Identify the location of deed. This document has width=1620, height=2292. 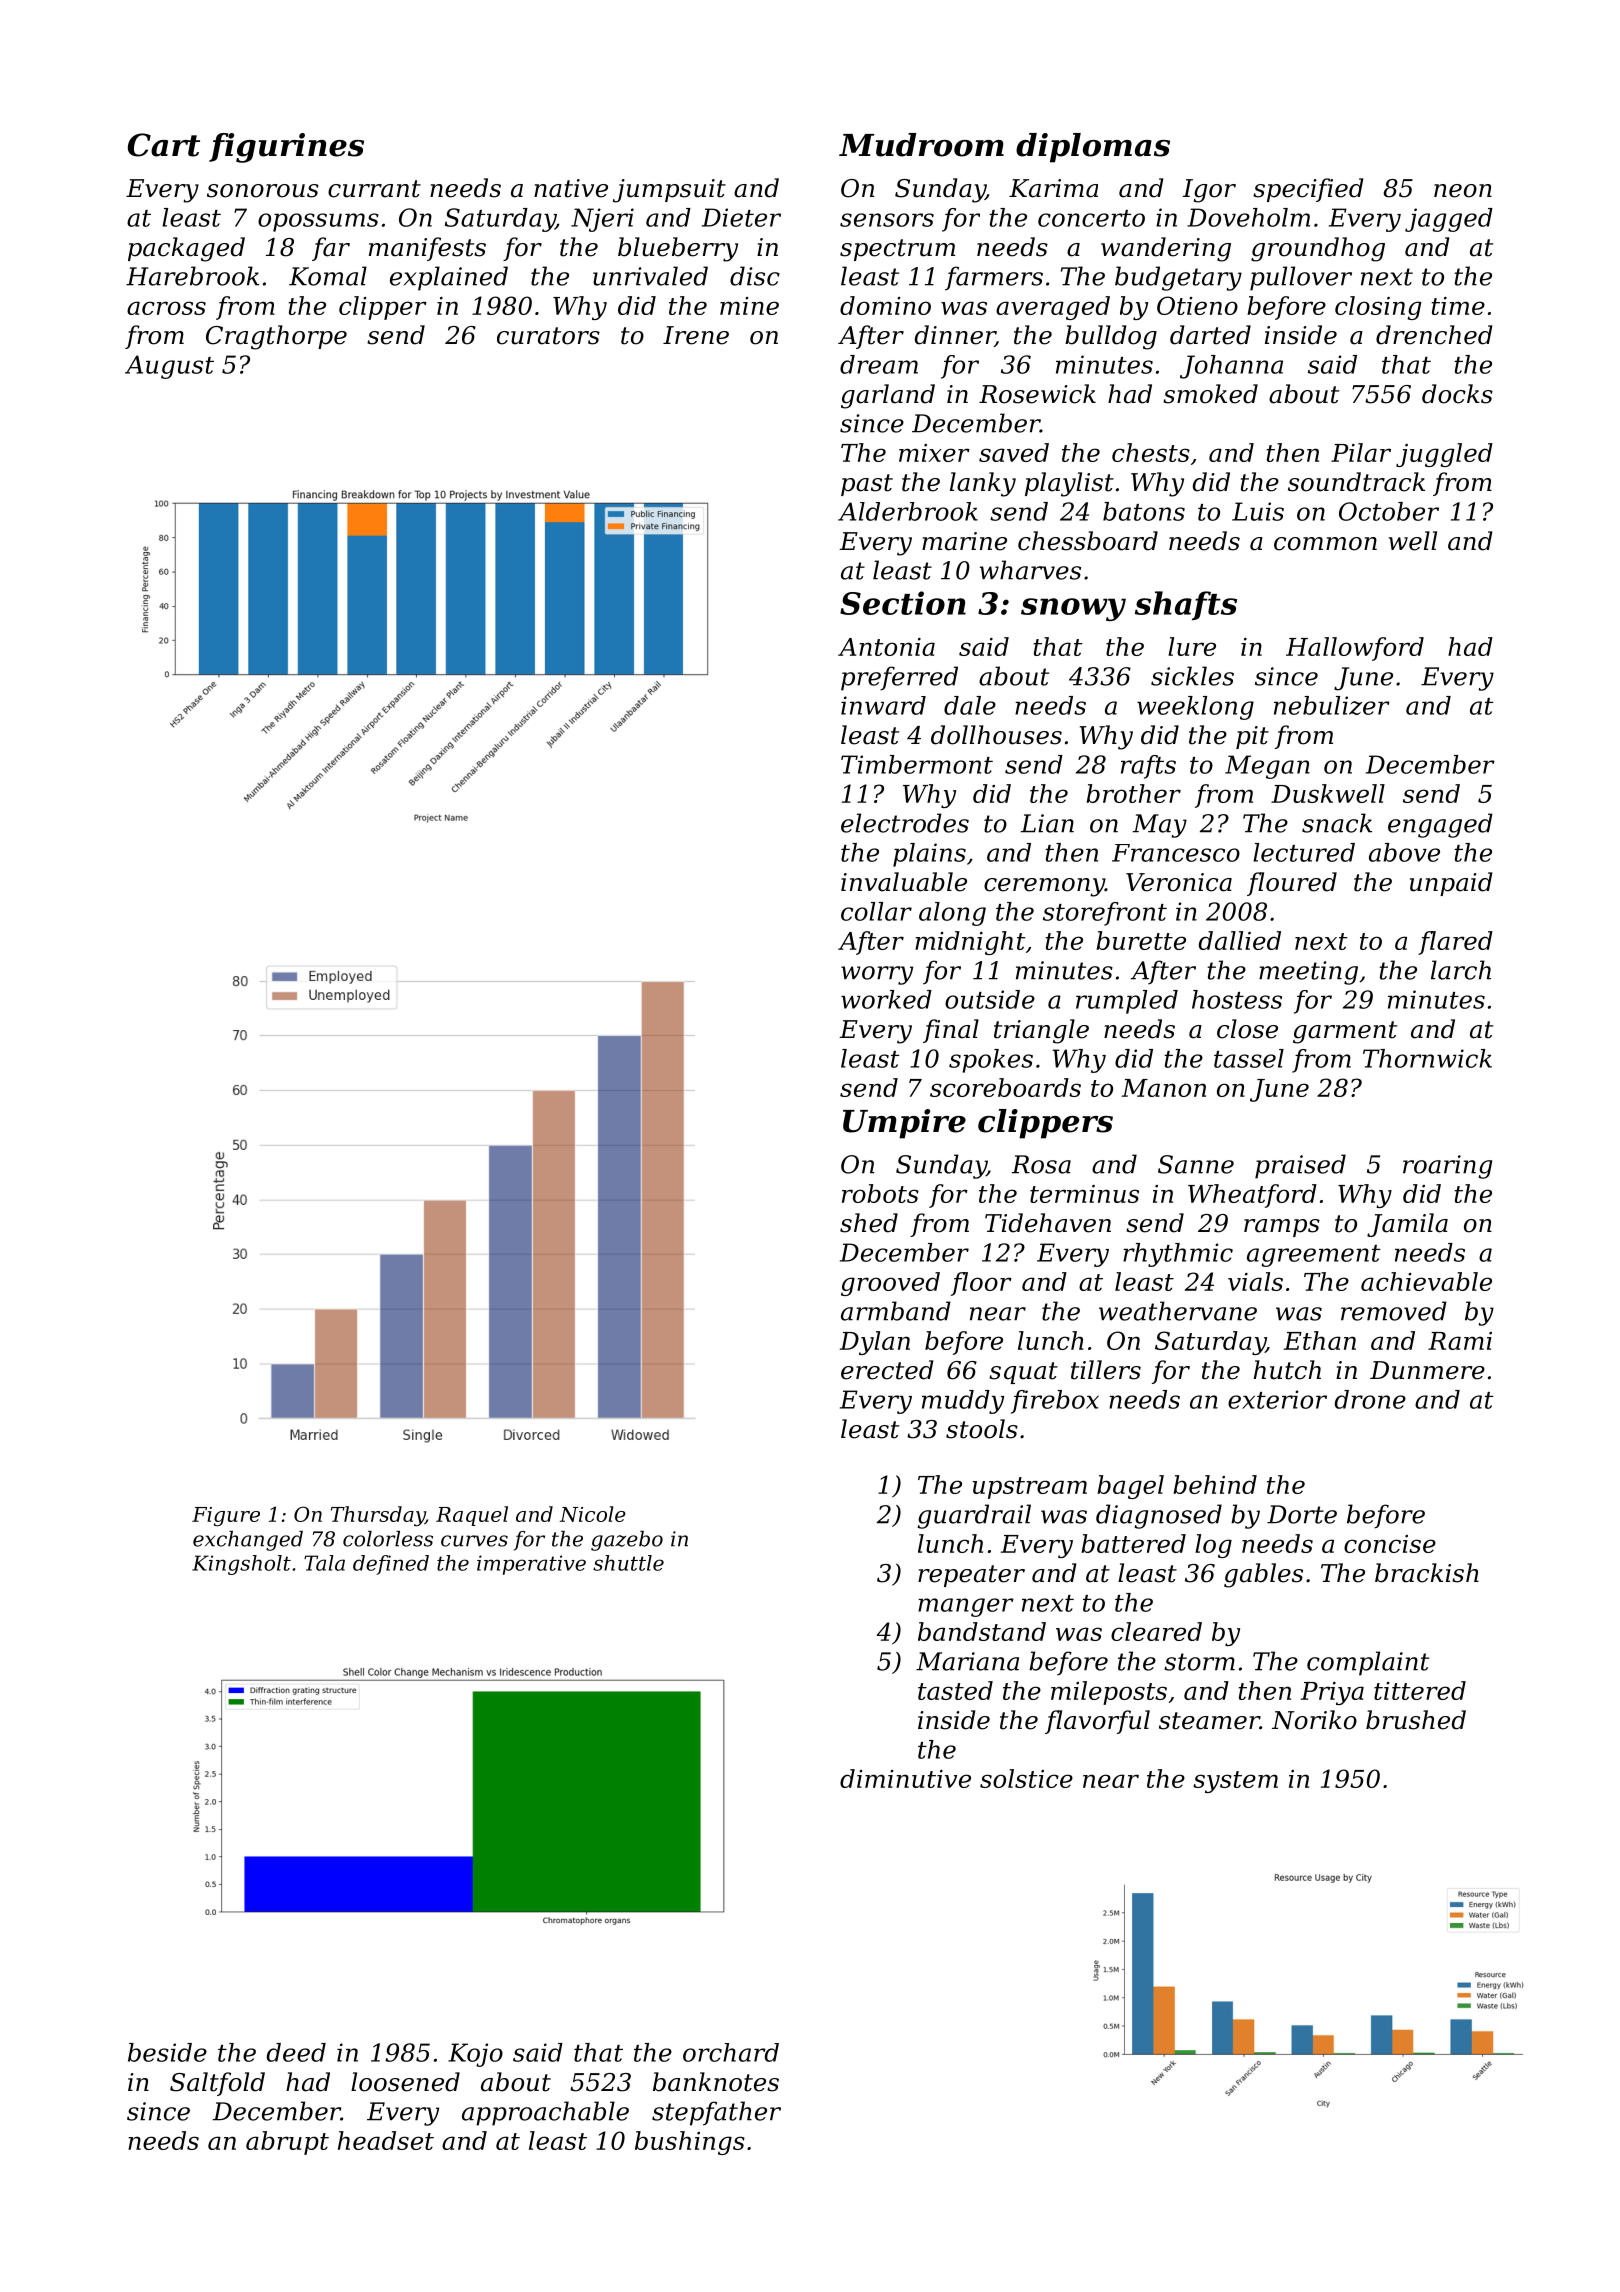
(296, 2052).
